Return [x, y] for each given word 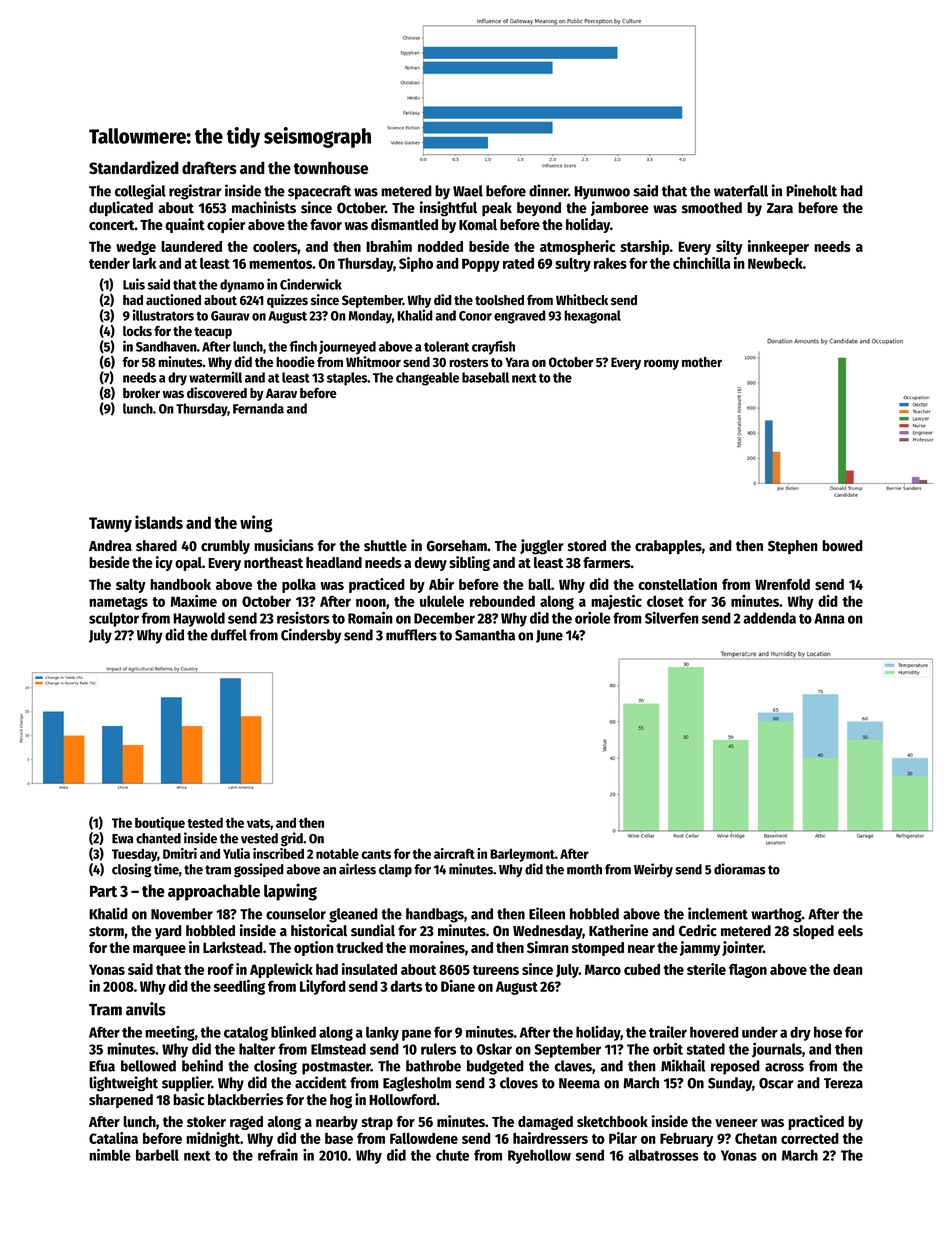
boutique [160, 824]
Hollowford [402, 1100]
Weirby [653, 870]
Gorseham [456, 546]
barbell [157, 1155]
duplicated [121, 208]
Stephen [793, 547]
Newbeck [775, 263]
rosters [469, 363]
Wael [468, 191]
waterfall [741, 191]
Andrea [110, 546]
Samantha [485, 635]
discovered [217, 392]
